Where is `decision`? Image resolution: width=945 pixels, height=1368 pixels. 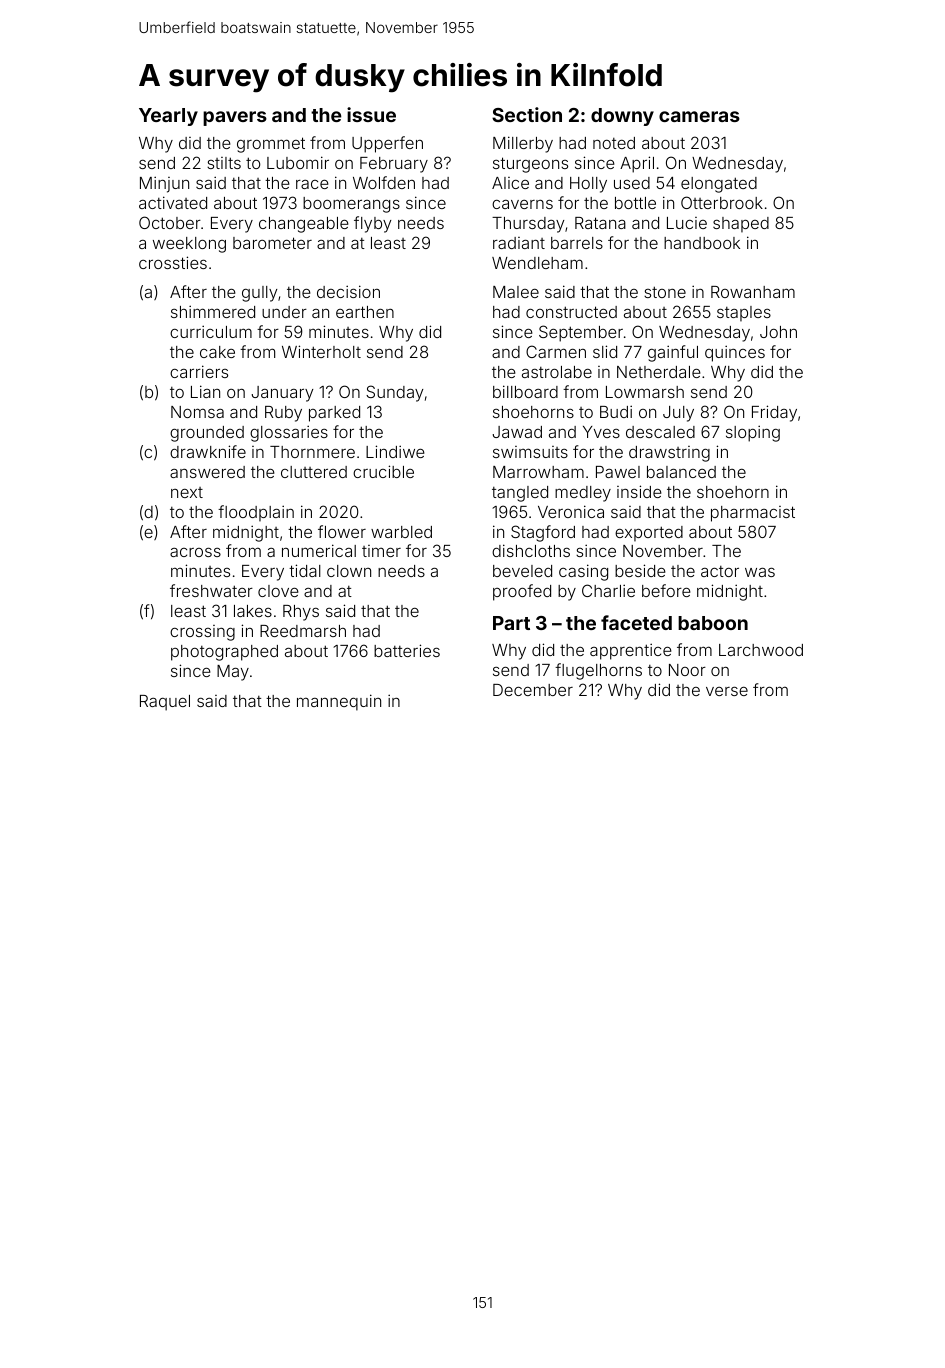
decision is located at coordinates (348, 291).
